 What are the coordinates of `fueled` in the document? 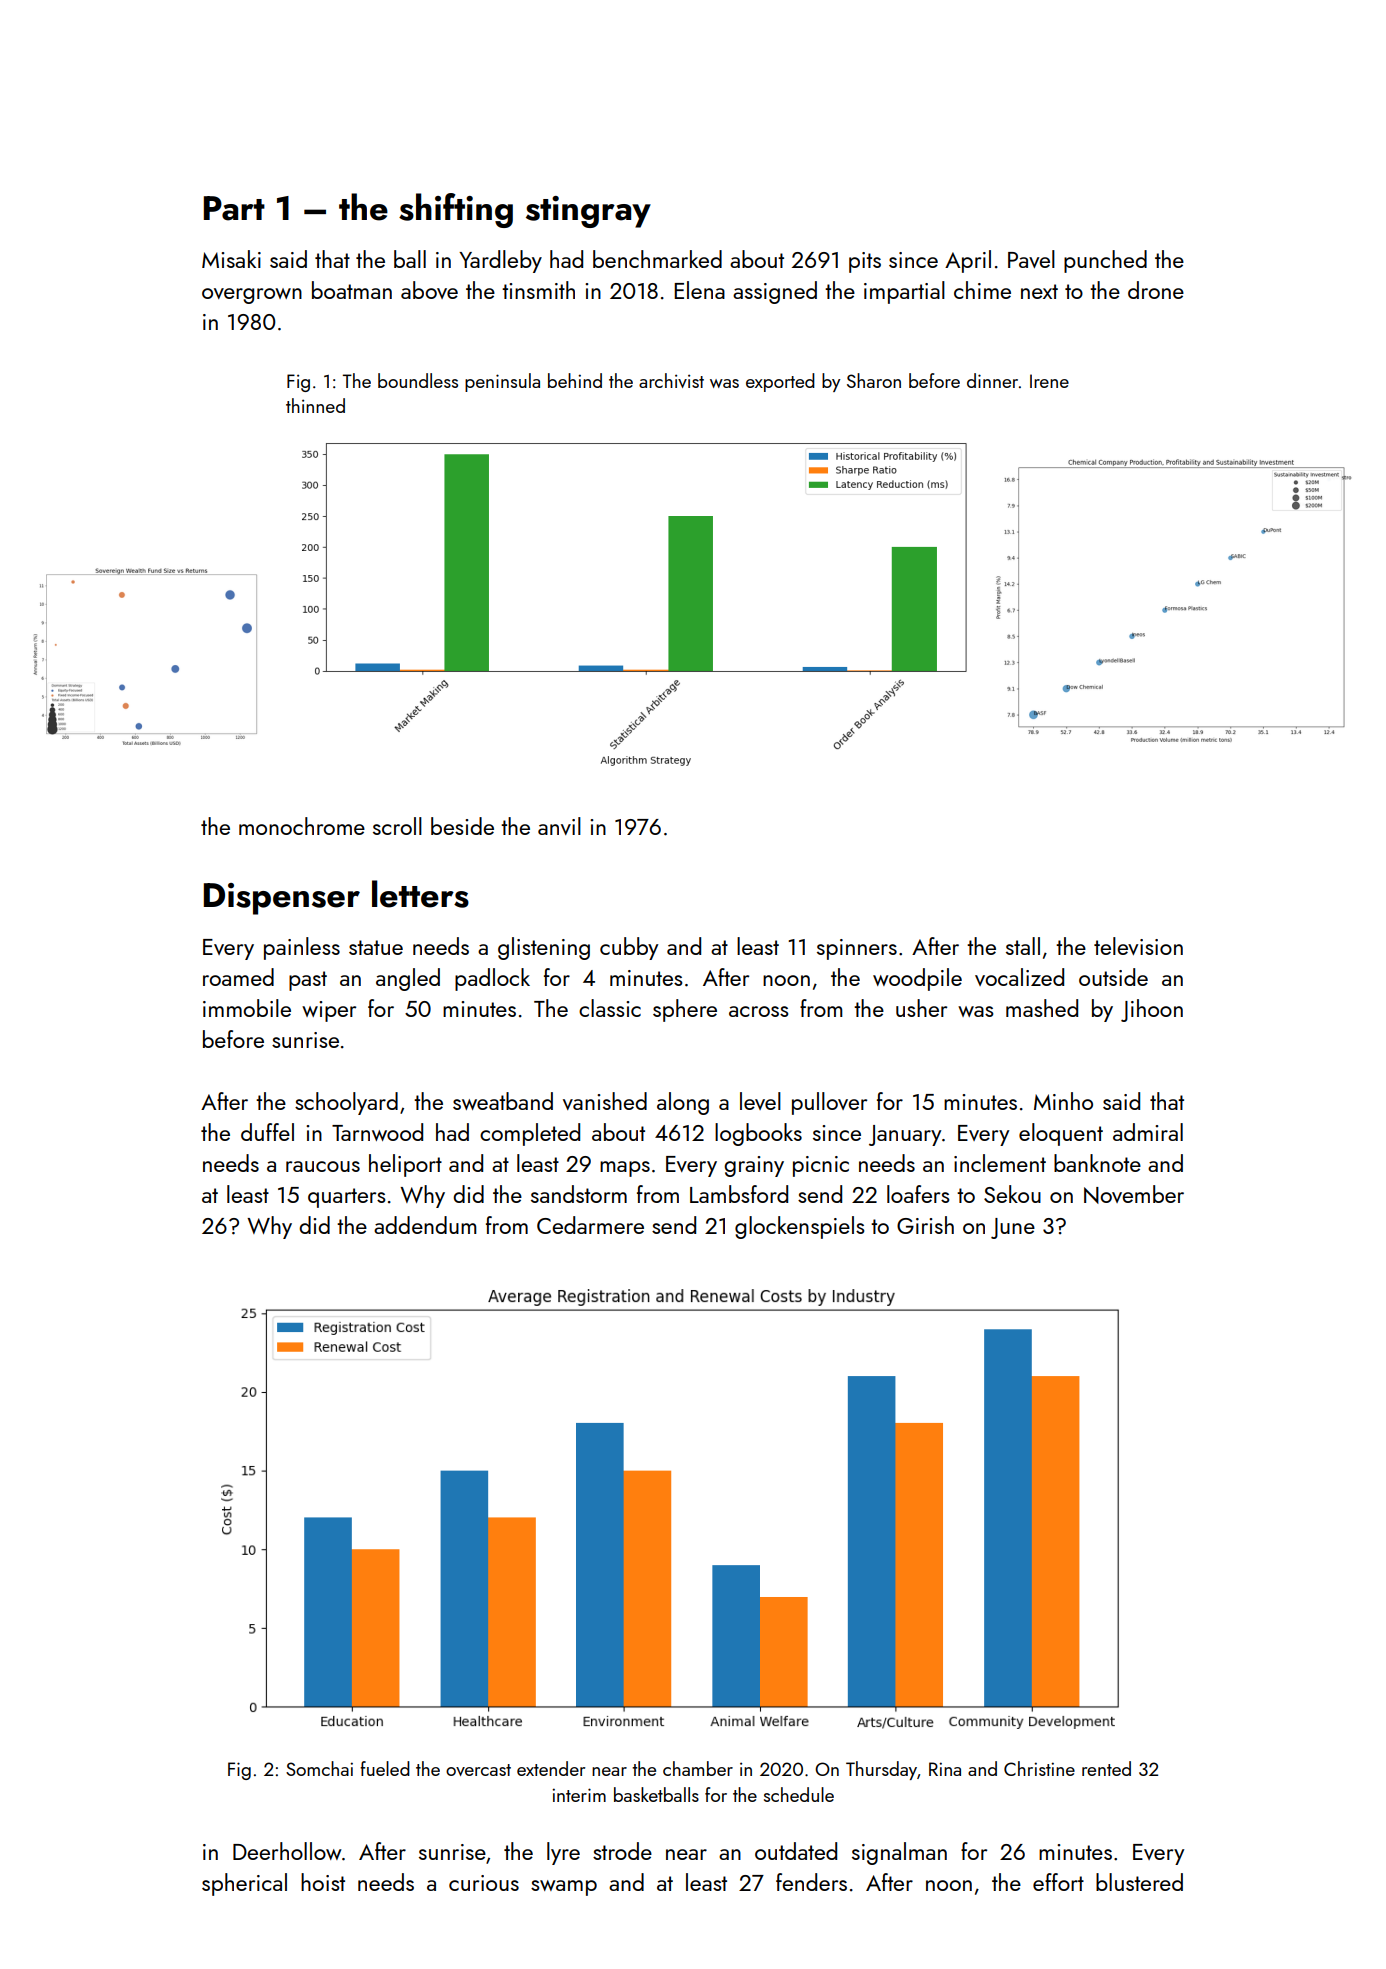 It's located at (385, 1768).
